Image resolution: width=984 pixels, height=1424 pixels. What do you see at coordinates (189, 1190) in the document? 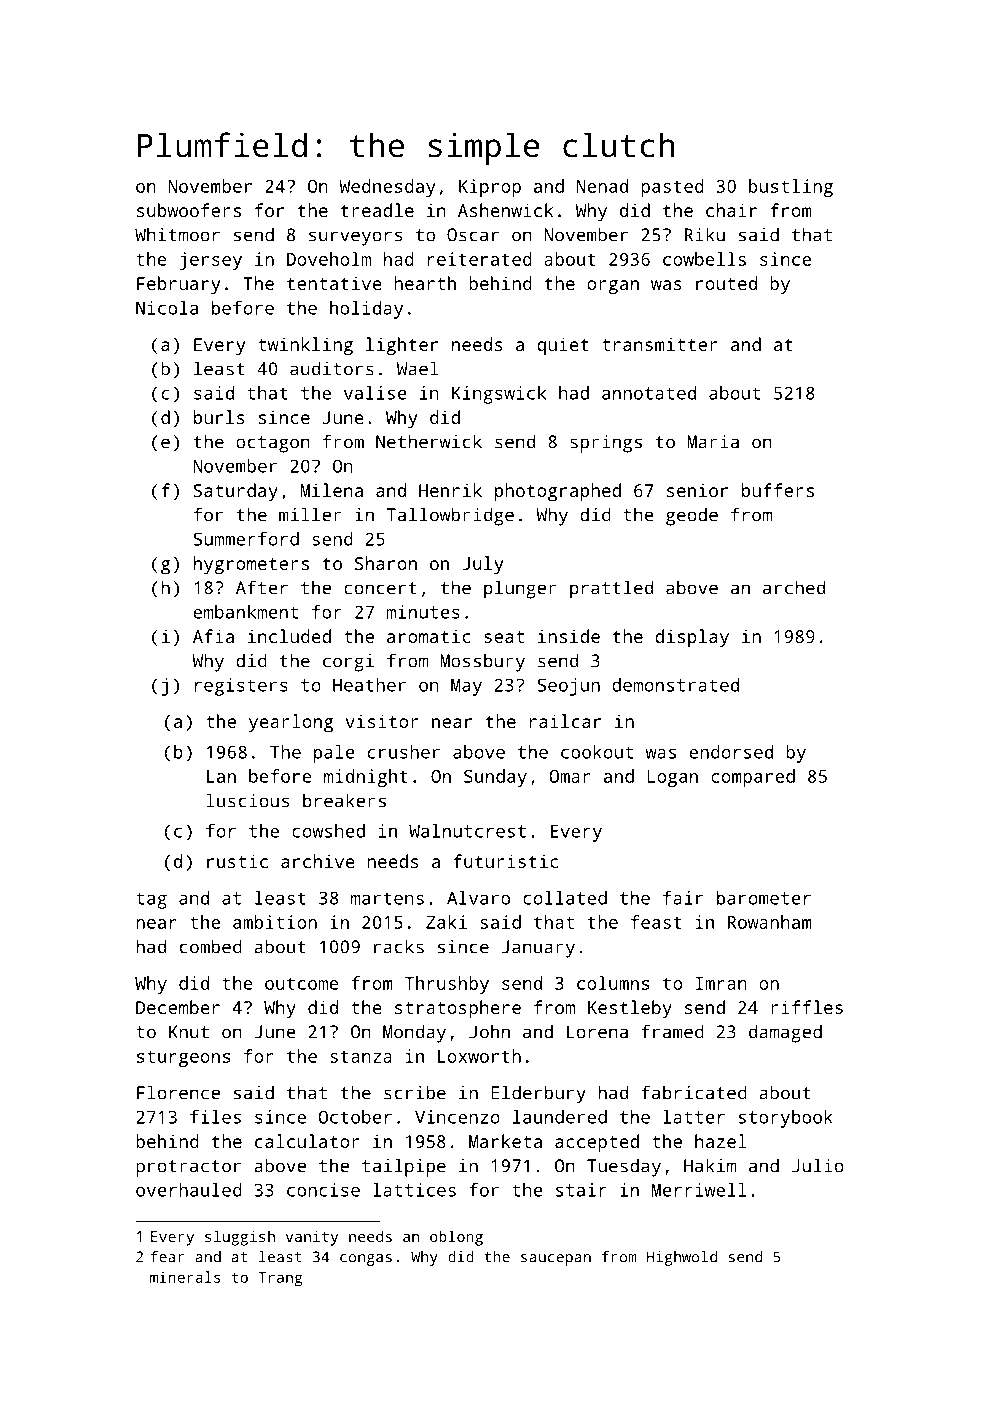
I see `overhauled` at bounding box center [189, 1190].
